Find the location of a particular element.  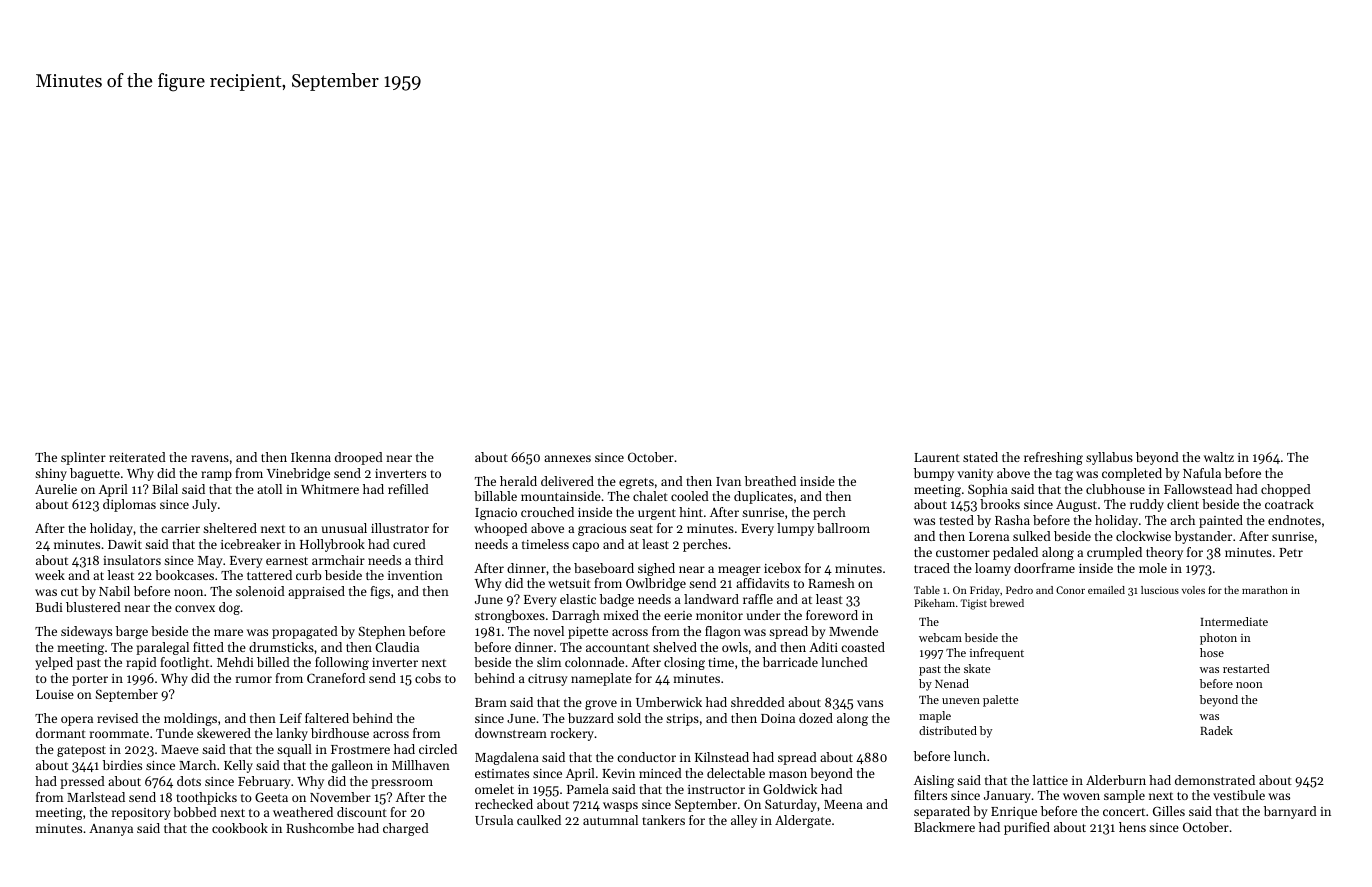

distributed is located at coordinates (948, 730).
